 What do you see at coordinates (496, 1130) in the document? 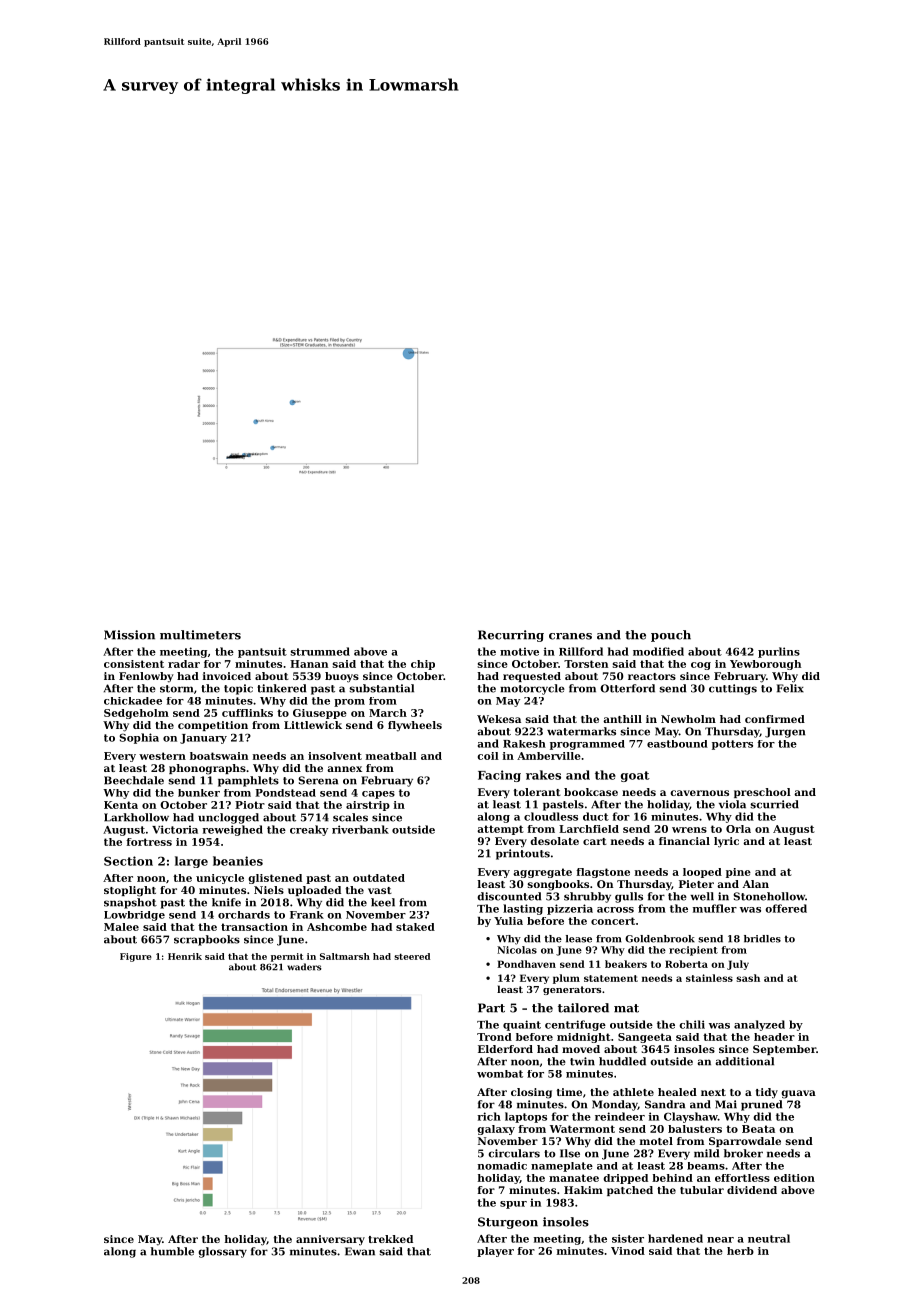
I see `galaxy` at bounding box center [496, 1130].
